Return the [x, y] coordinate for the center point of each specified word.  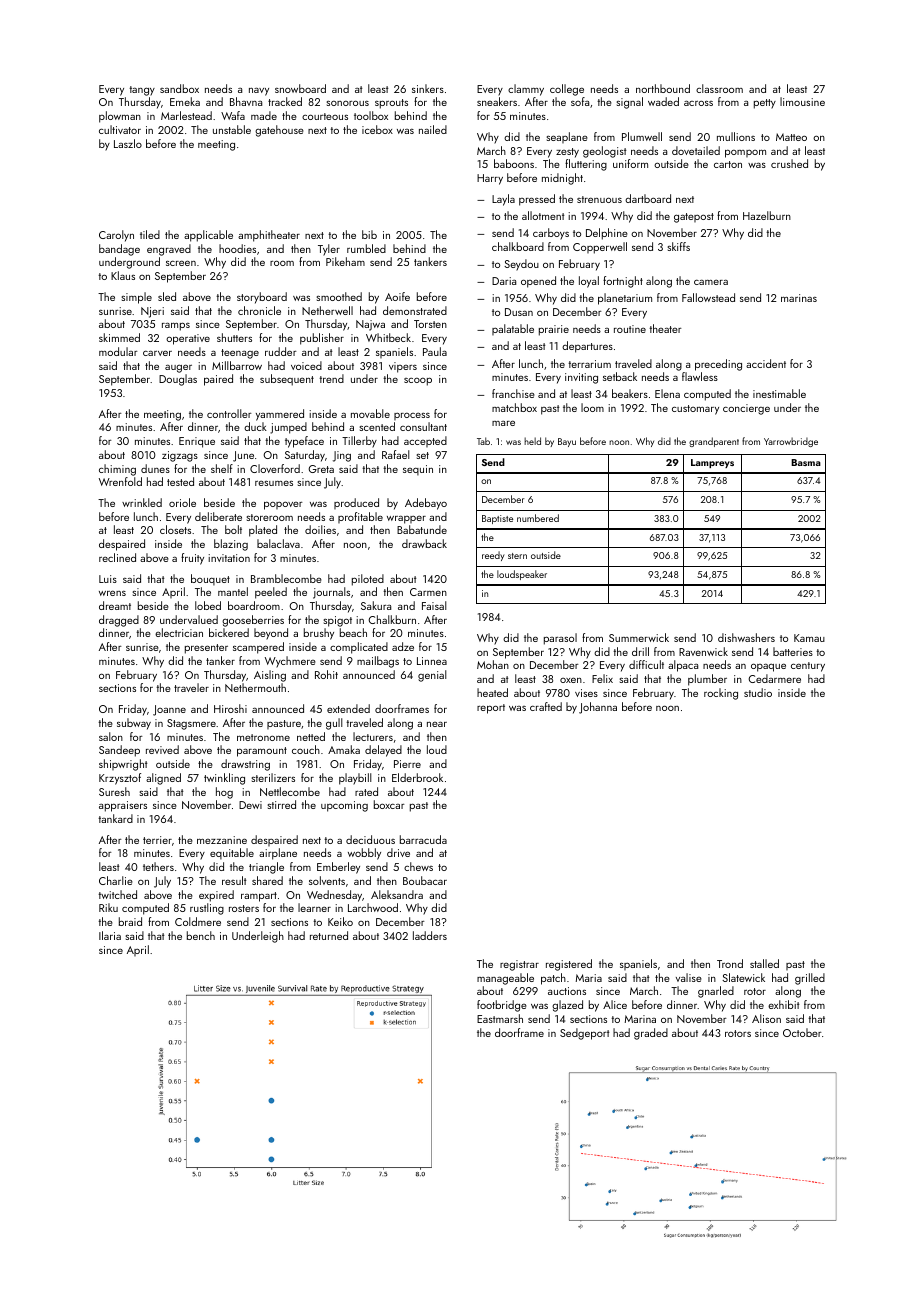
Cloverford [275, 468]
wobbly [364, 854]
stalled [764, 963]
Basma [806, 462]
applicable [208, 236]
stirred [282, 804]
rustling [207, 909]
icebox [377, 129]
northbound [663, 88]
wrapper [406, 519]
